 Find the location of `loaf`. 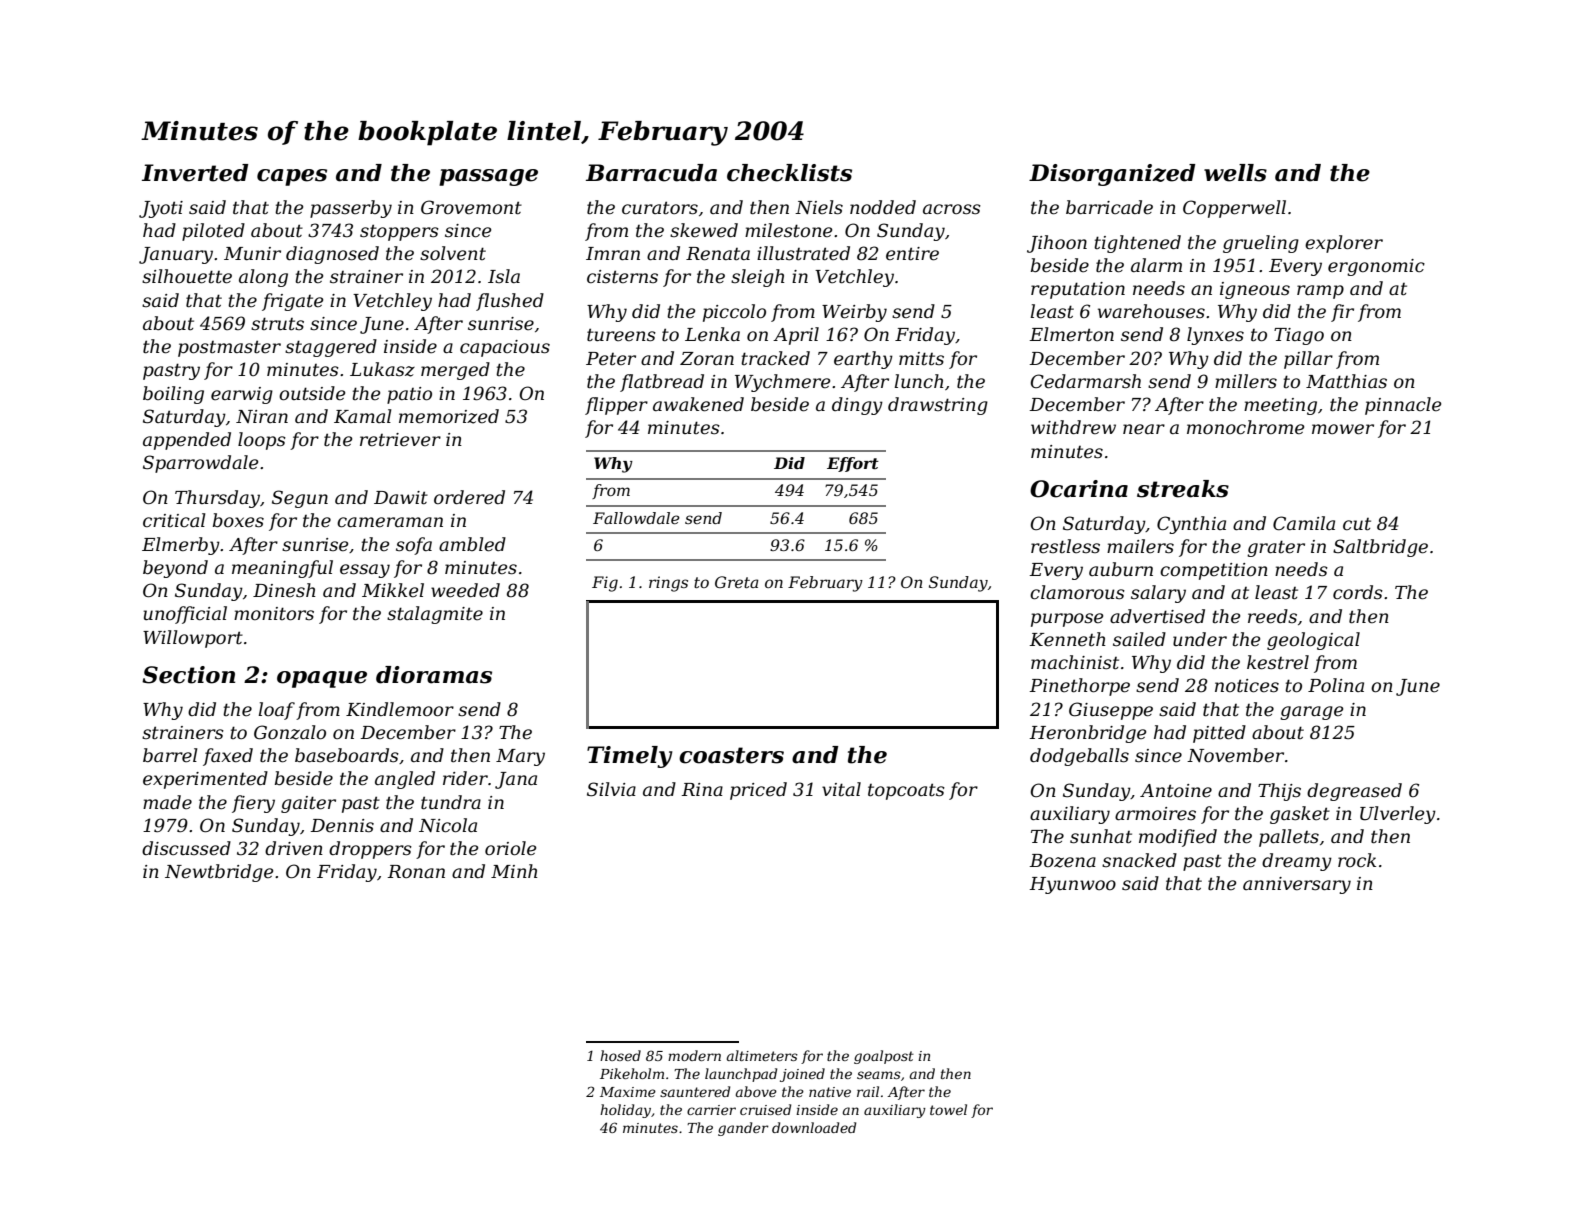

loaf is located at coordinates (276, 711).
